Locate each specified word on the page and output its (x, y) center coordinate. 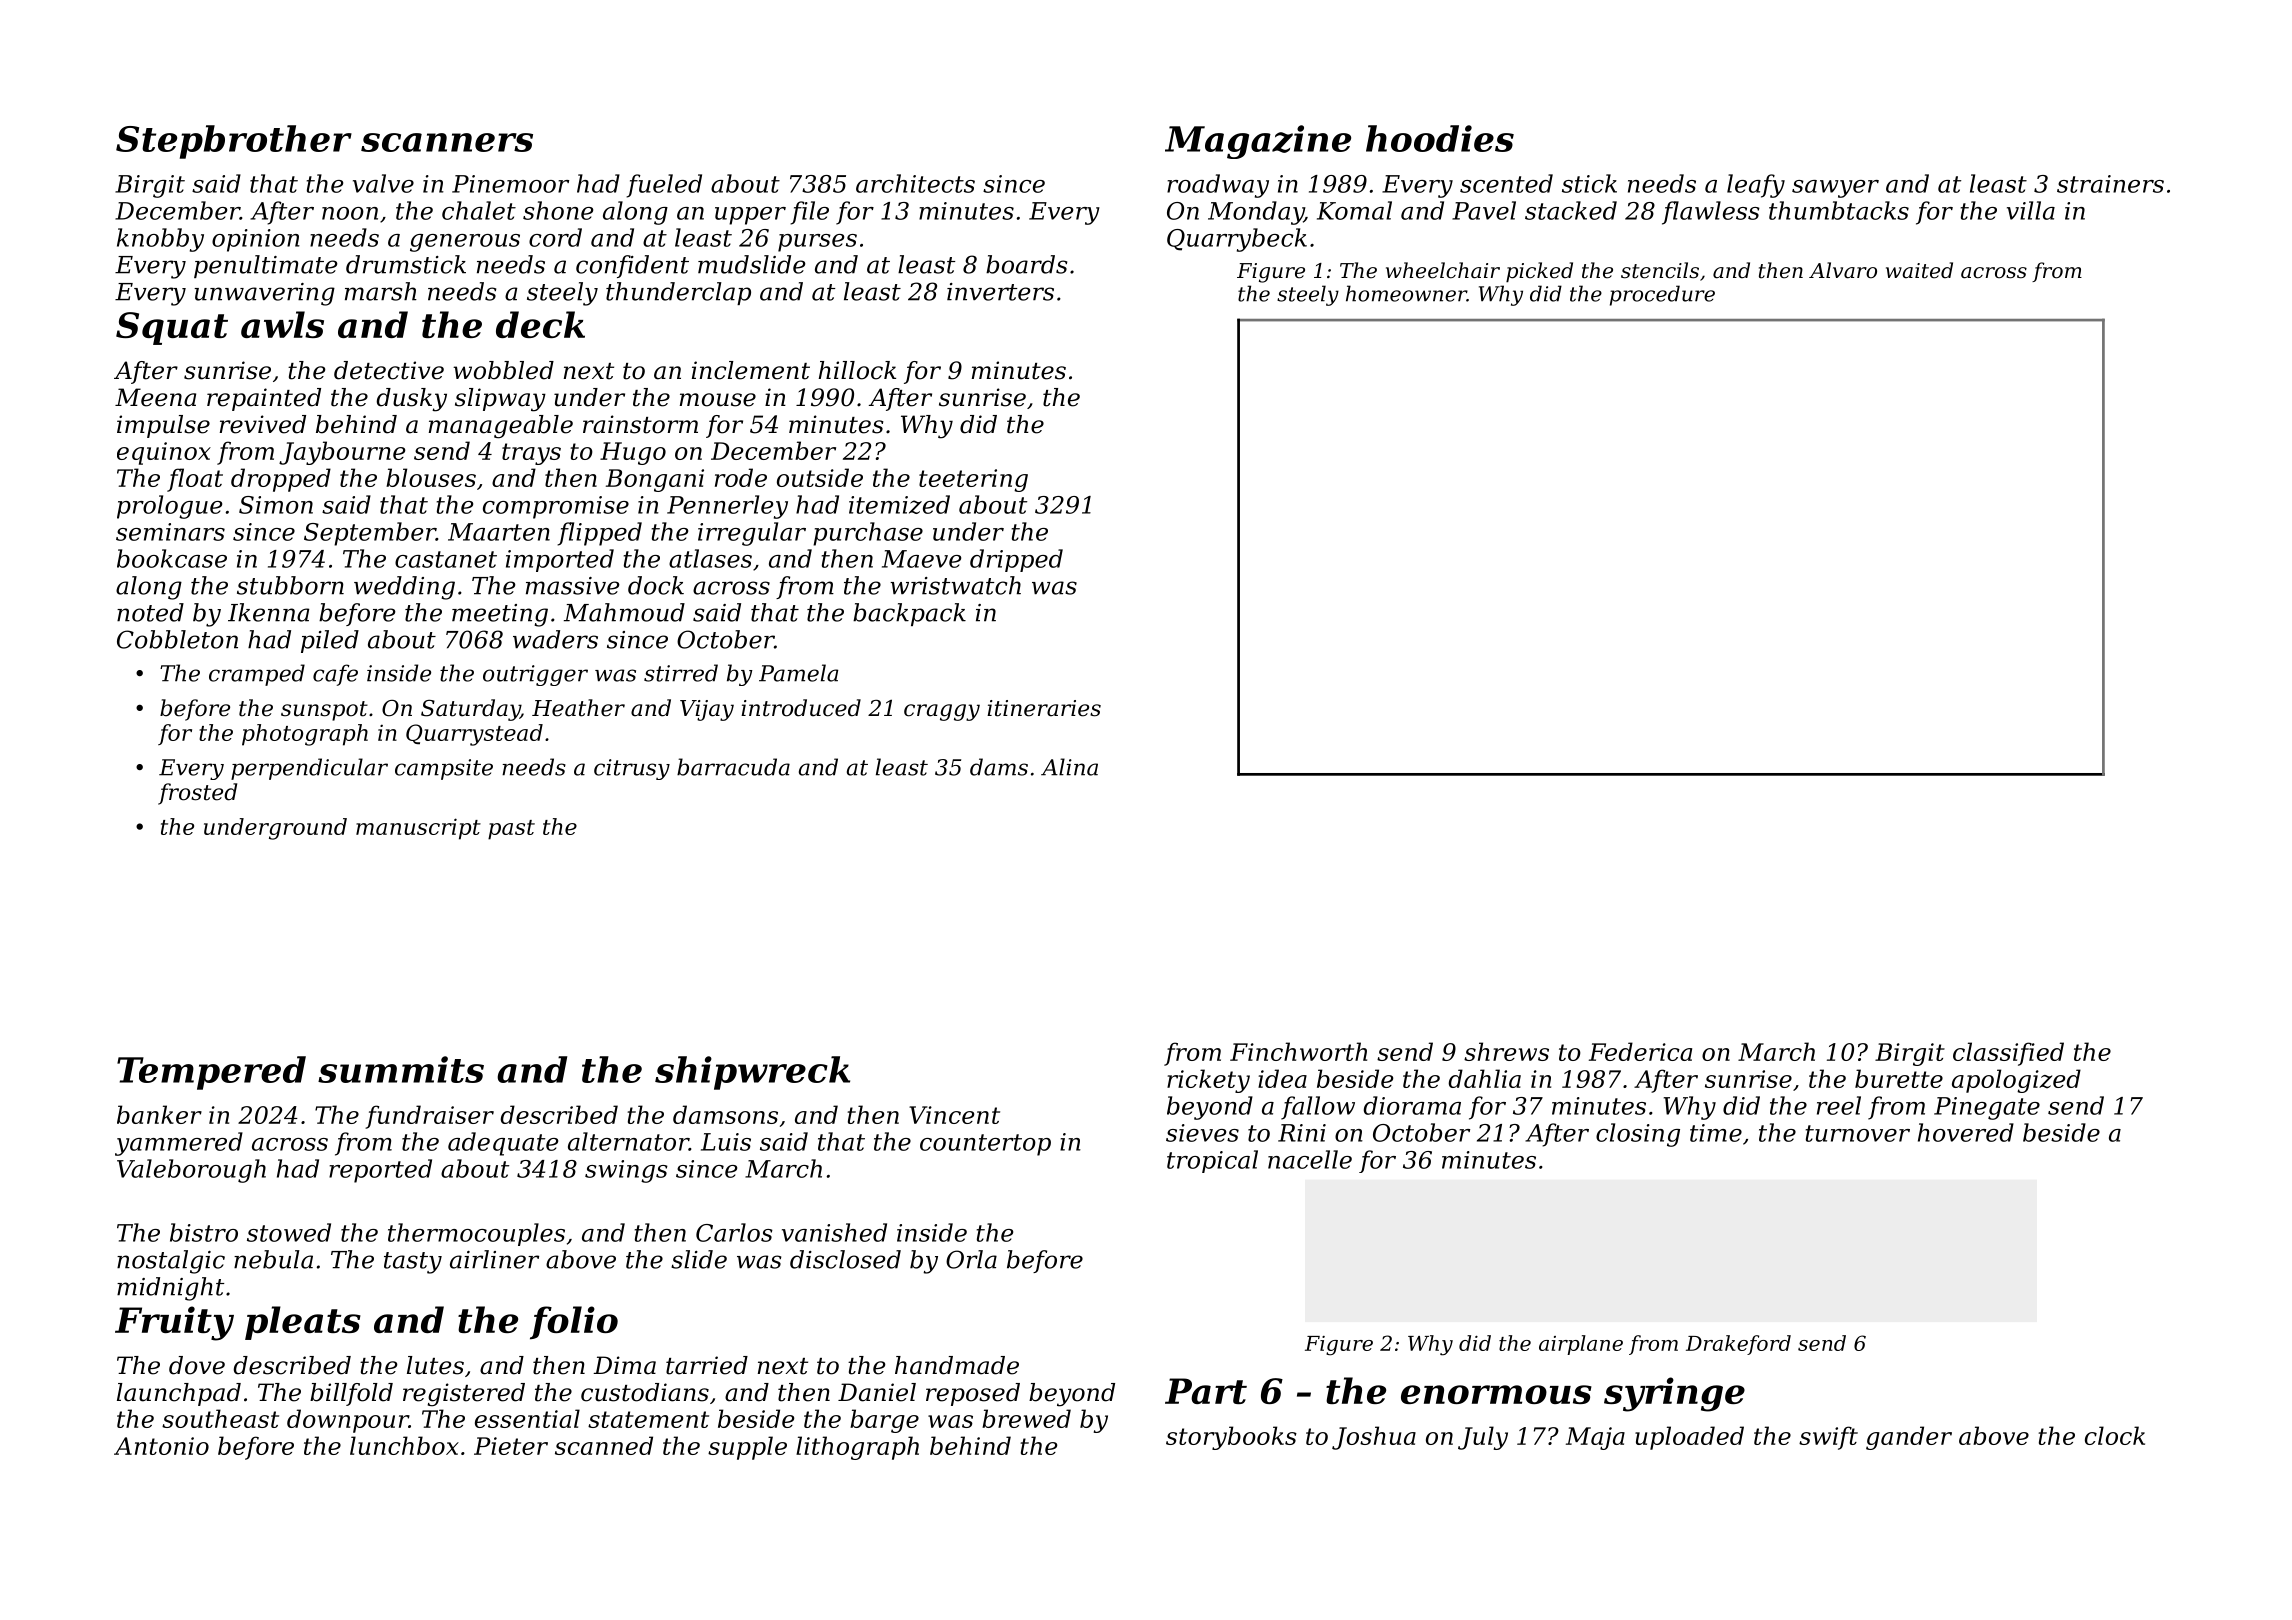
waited (1919, 270)
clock (2115, 1435)
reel (1839, 1105)
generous (465, 243)
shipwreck (752, 1073)
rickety (1208, 1081)
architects (915, 183)
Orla (971, 1259)
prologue (169, 507)
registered (464, 1395)
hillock (857, 370)
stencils (1660, 270)
